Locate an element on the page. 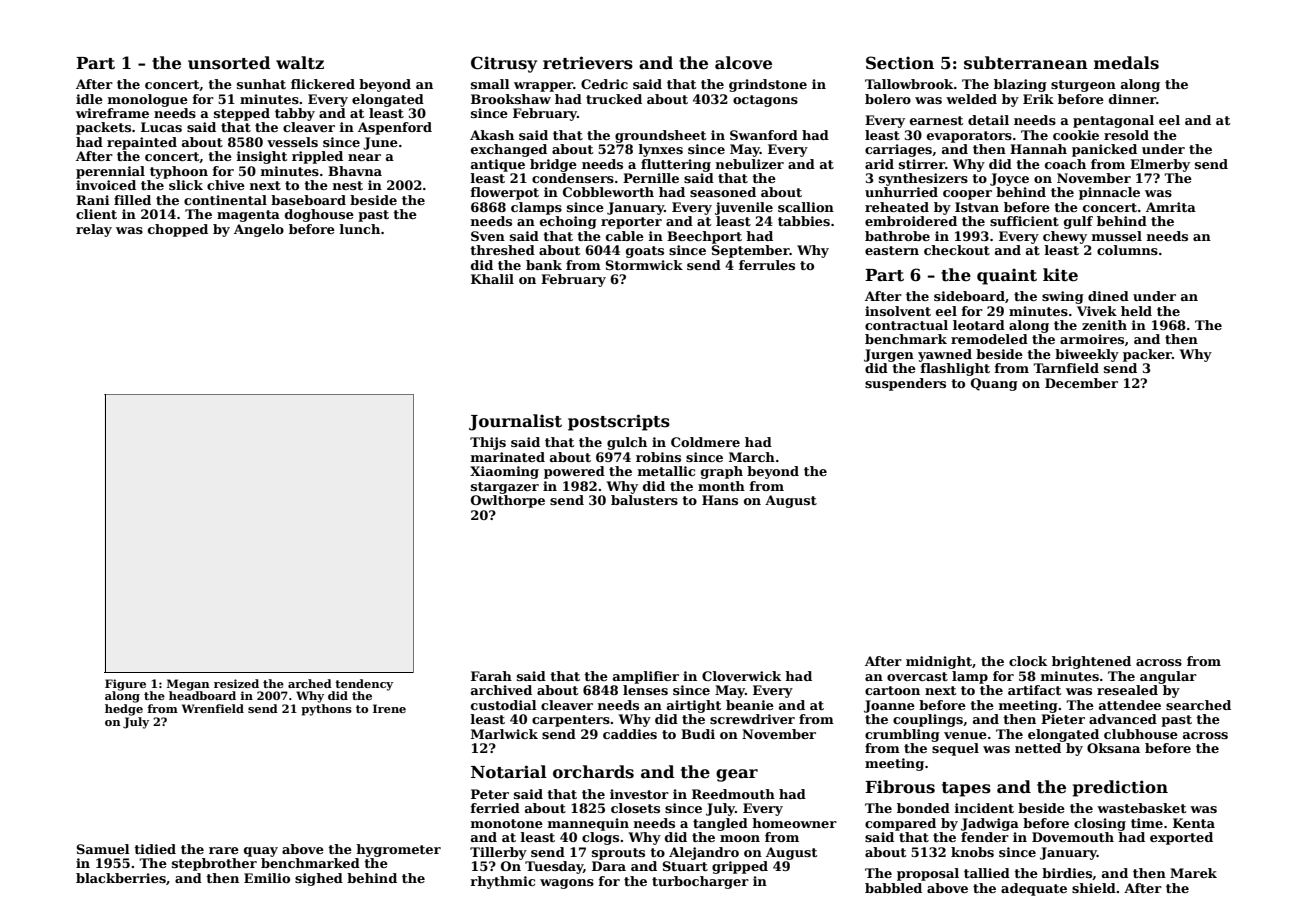  leotard is located at coordinates (979, 325).
